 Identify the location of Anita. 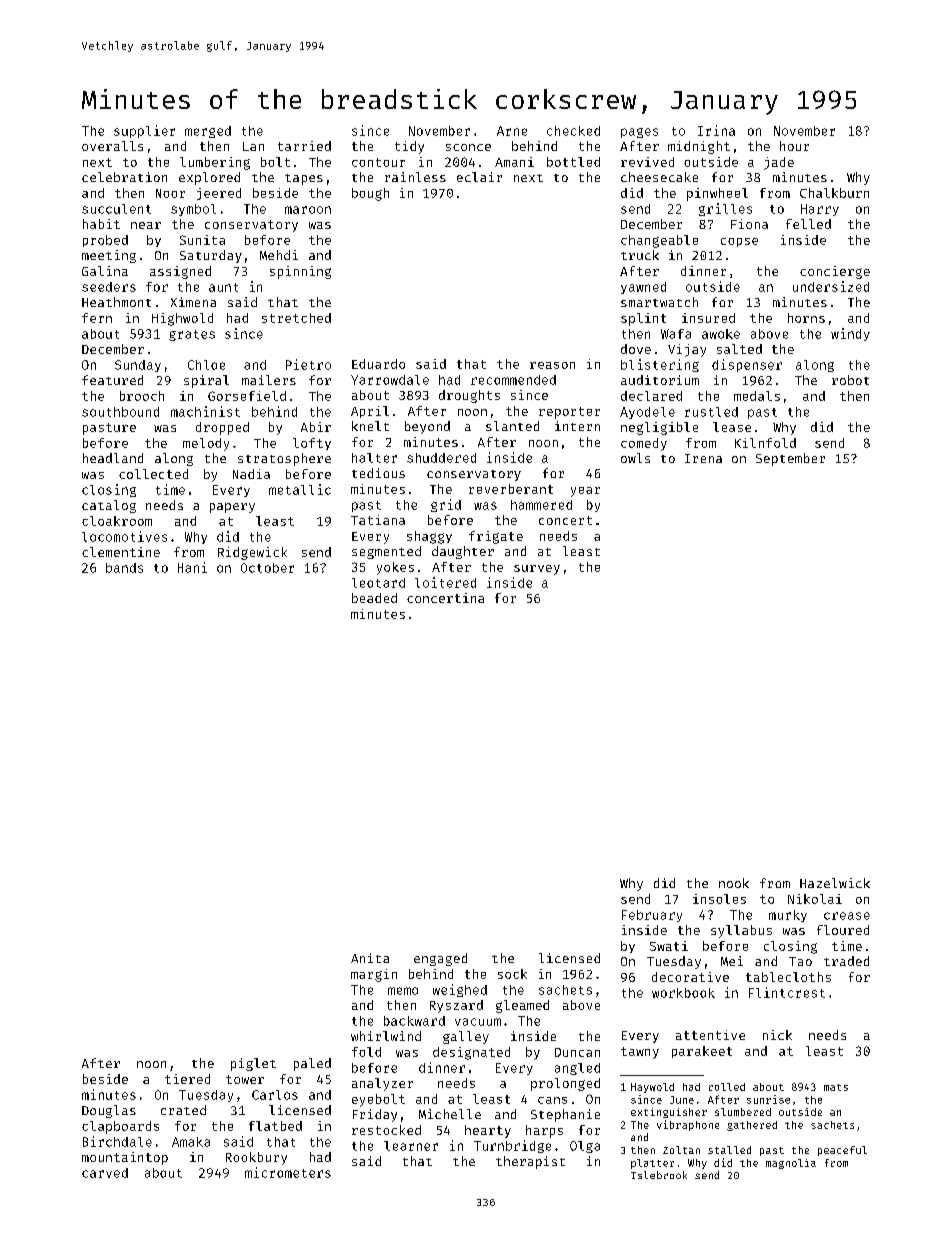
(370, 958).
